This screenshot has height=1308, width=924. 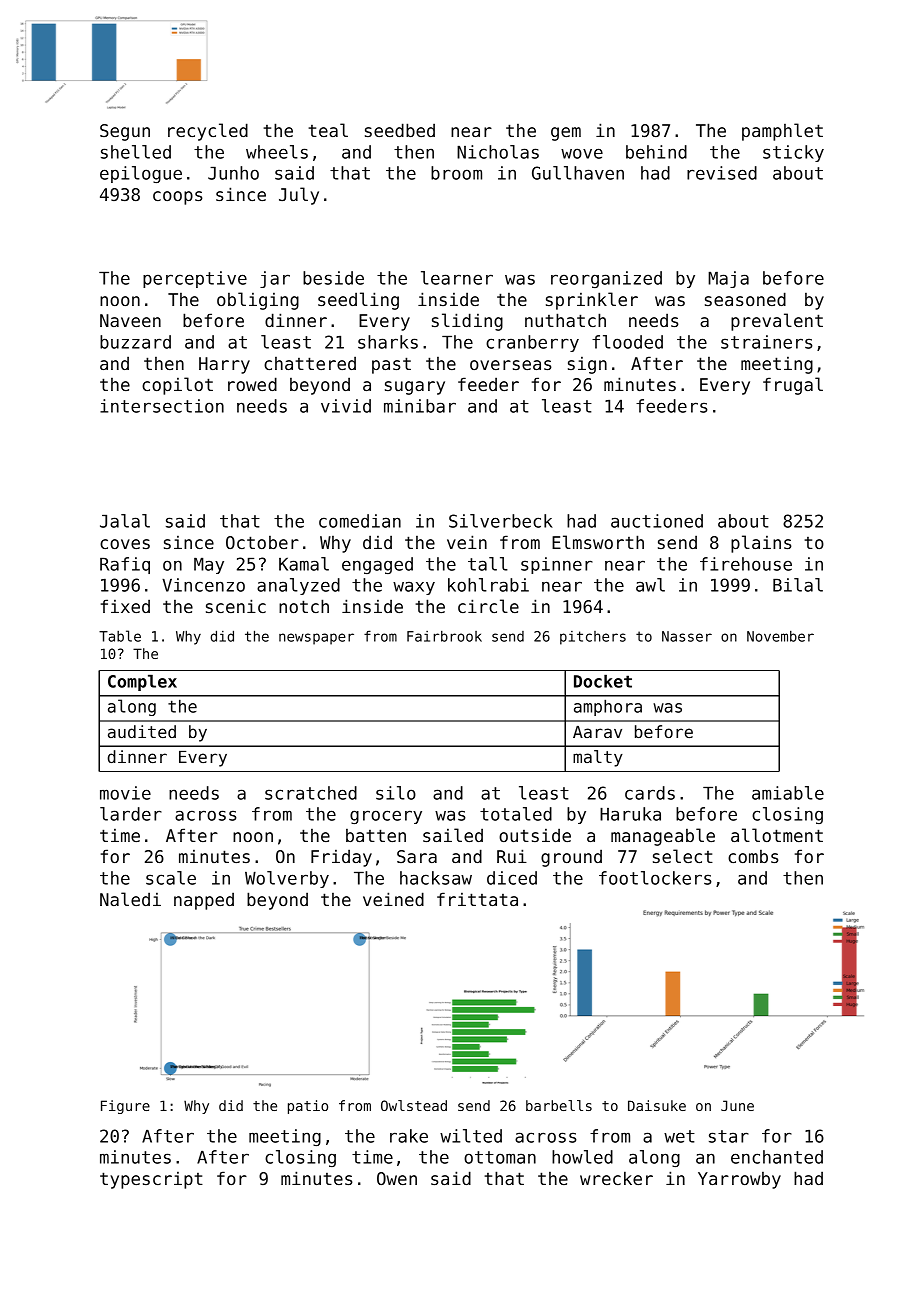 What do you see at coordinates (745, 299) in the screenshot?
I see `seasoned` at bounding box center [745, 299].
